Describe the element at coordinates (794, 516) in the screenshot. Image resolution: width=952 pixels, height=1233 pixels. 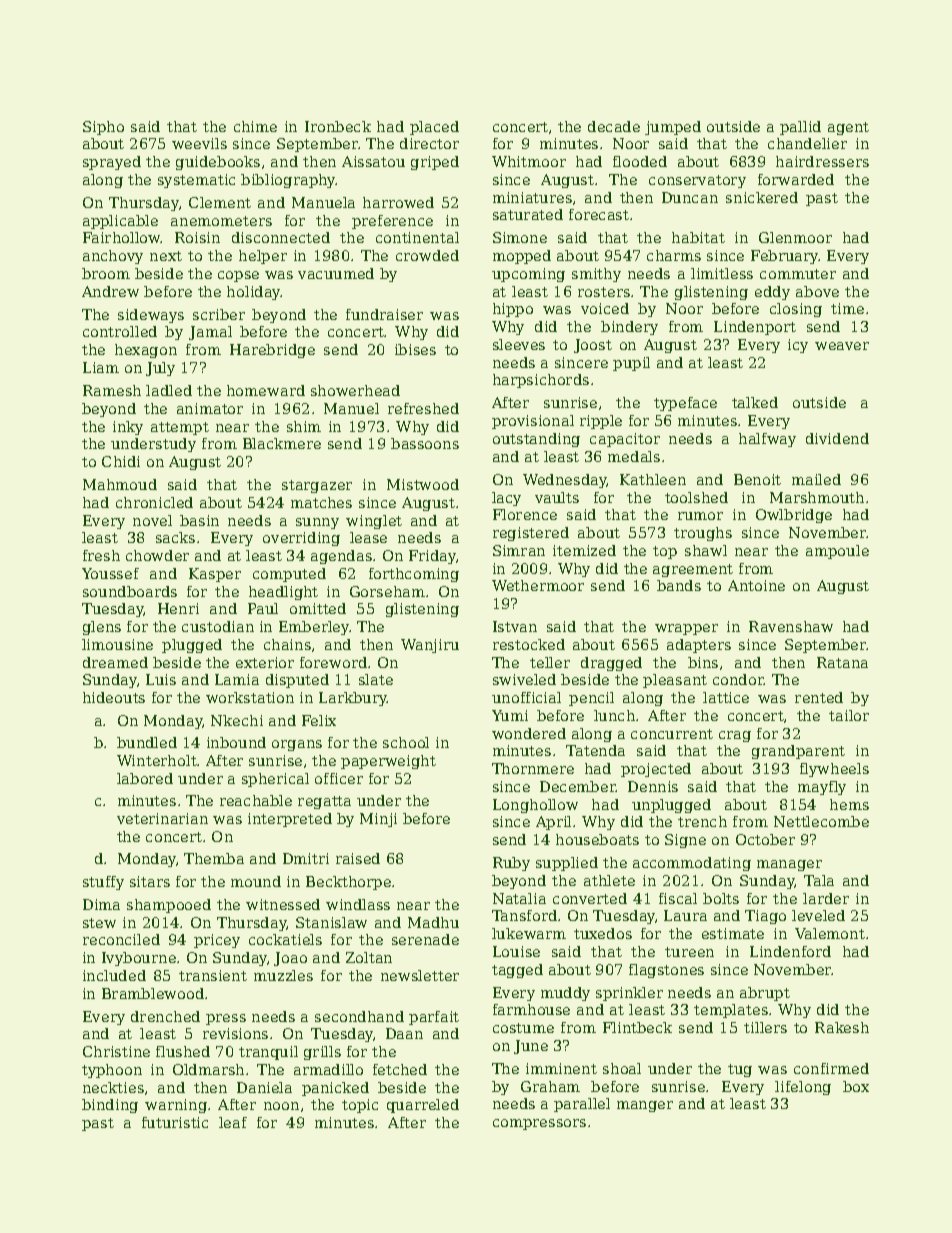
I see `Owlbridge` at that location.
